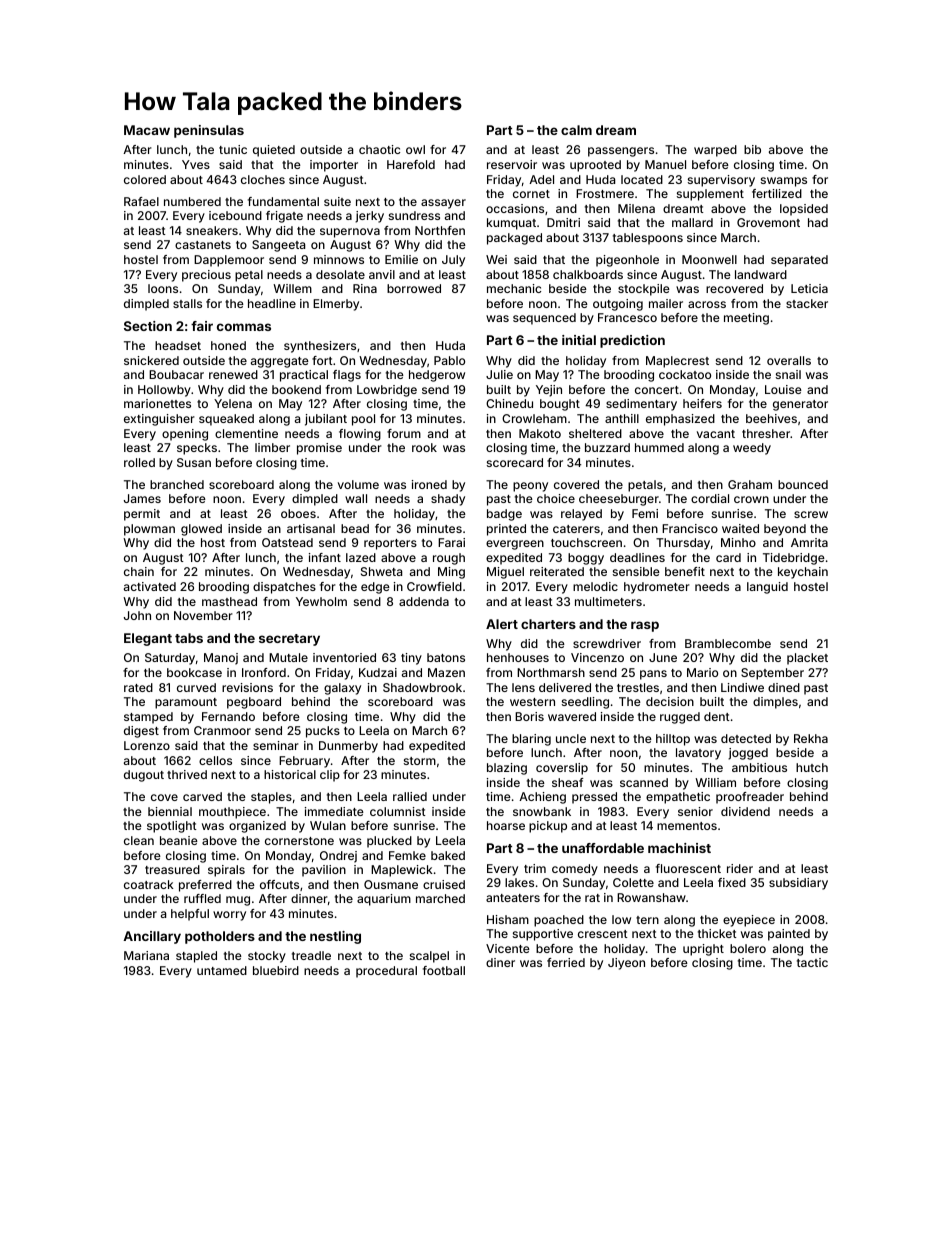  What do you see at coordinates (146, 955) in the screenshot?
I see `Mariana` at bounding box center [146, 955].
